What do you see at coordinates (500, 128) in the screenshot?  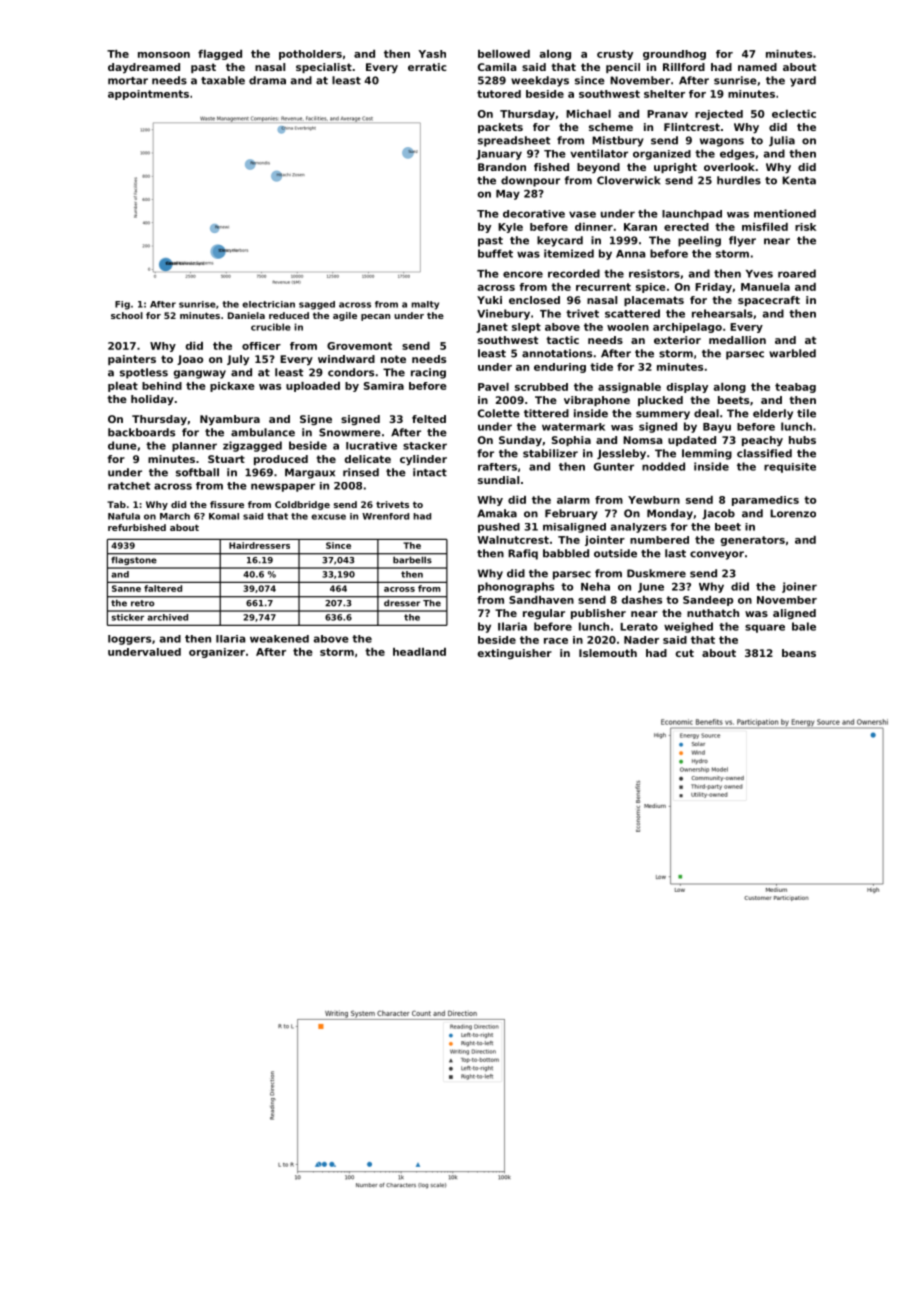 I see `packets` at bounding box center [500, 128].
